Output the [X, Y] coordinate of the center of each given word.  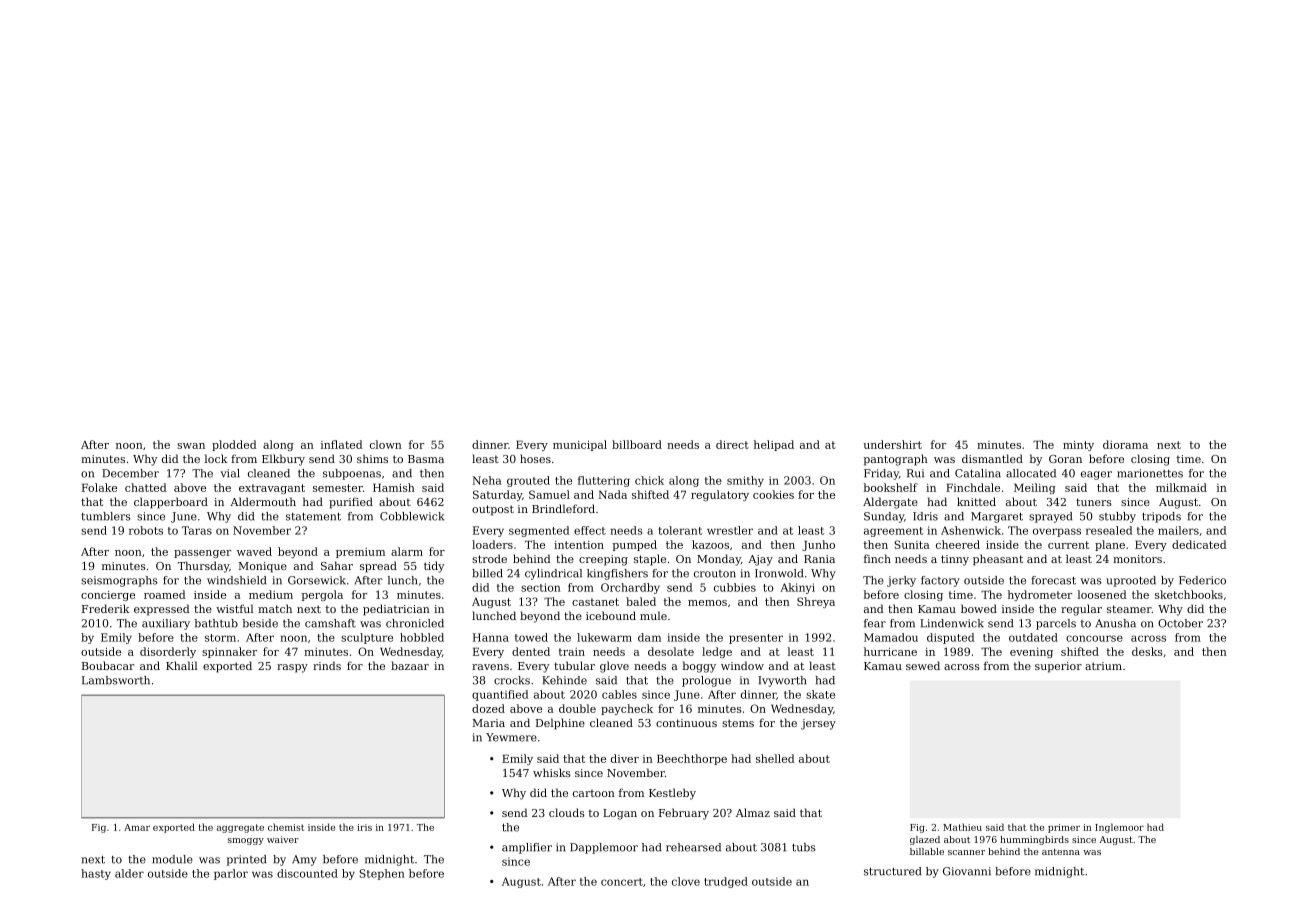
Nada [612, 494]
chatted [146, 487]
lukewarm [604, 637]
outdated [1033, 637]
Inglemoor [1119, 828]
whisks [552, 772]
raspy [292, 668]
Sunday [884, 517]
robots [146, 530]
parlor [231, 874]
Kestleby [672, 794]
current [1068, 545]
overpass [1057, 532]
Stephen [382, 874]
